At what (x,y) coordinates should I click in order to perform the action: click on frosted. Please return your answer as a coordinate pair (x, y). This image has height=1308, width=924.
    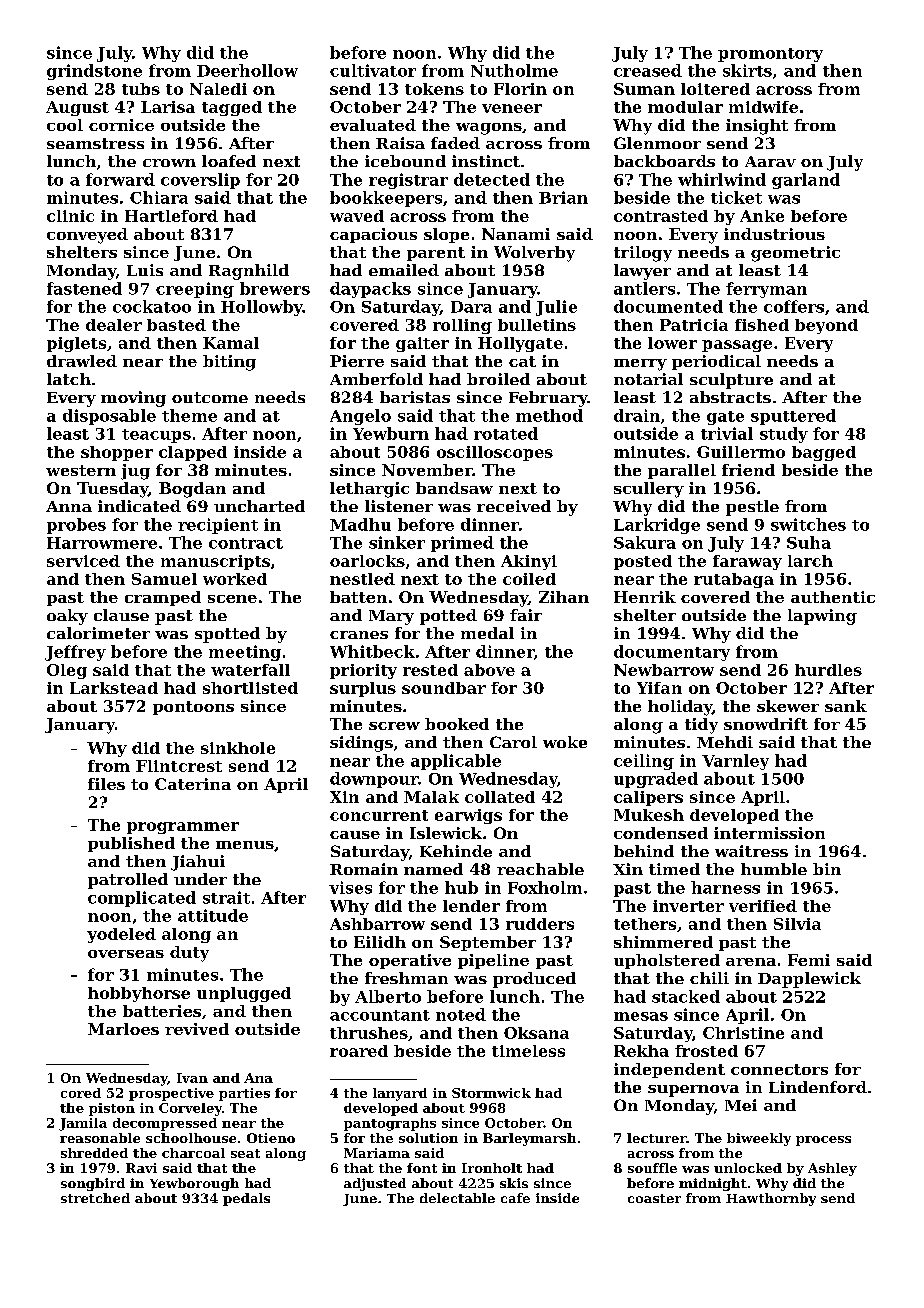
    Looking at the image, I should click on (706, 1051).
